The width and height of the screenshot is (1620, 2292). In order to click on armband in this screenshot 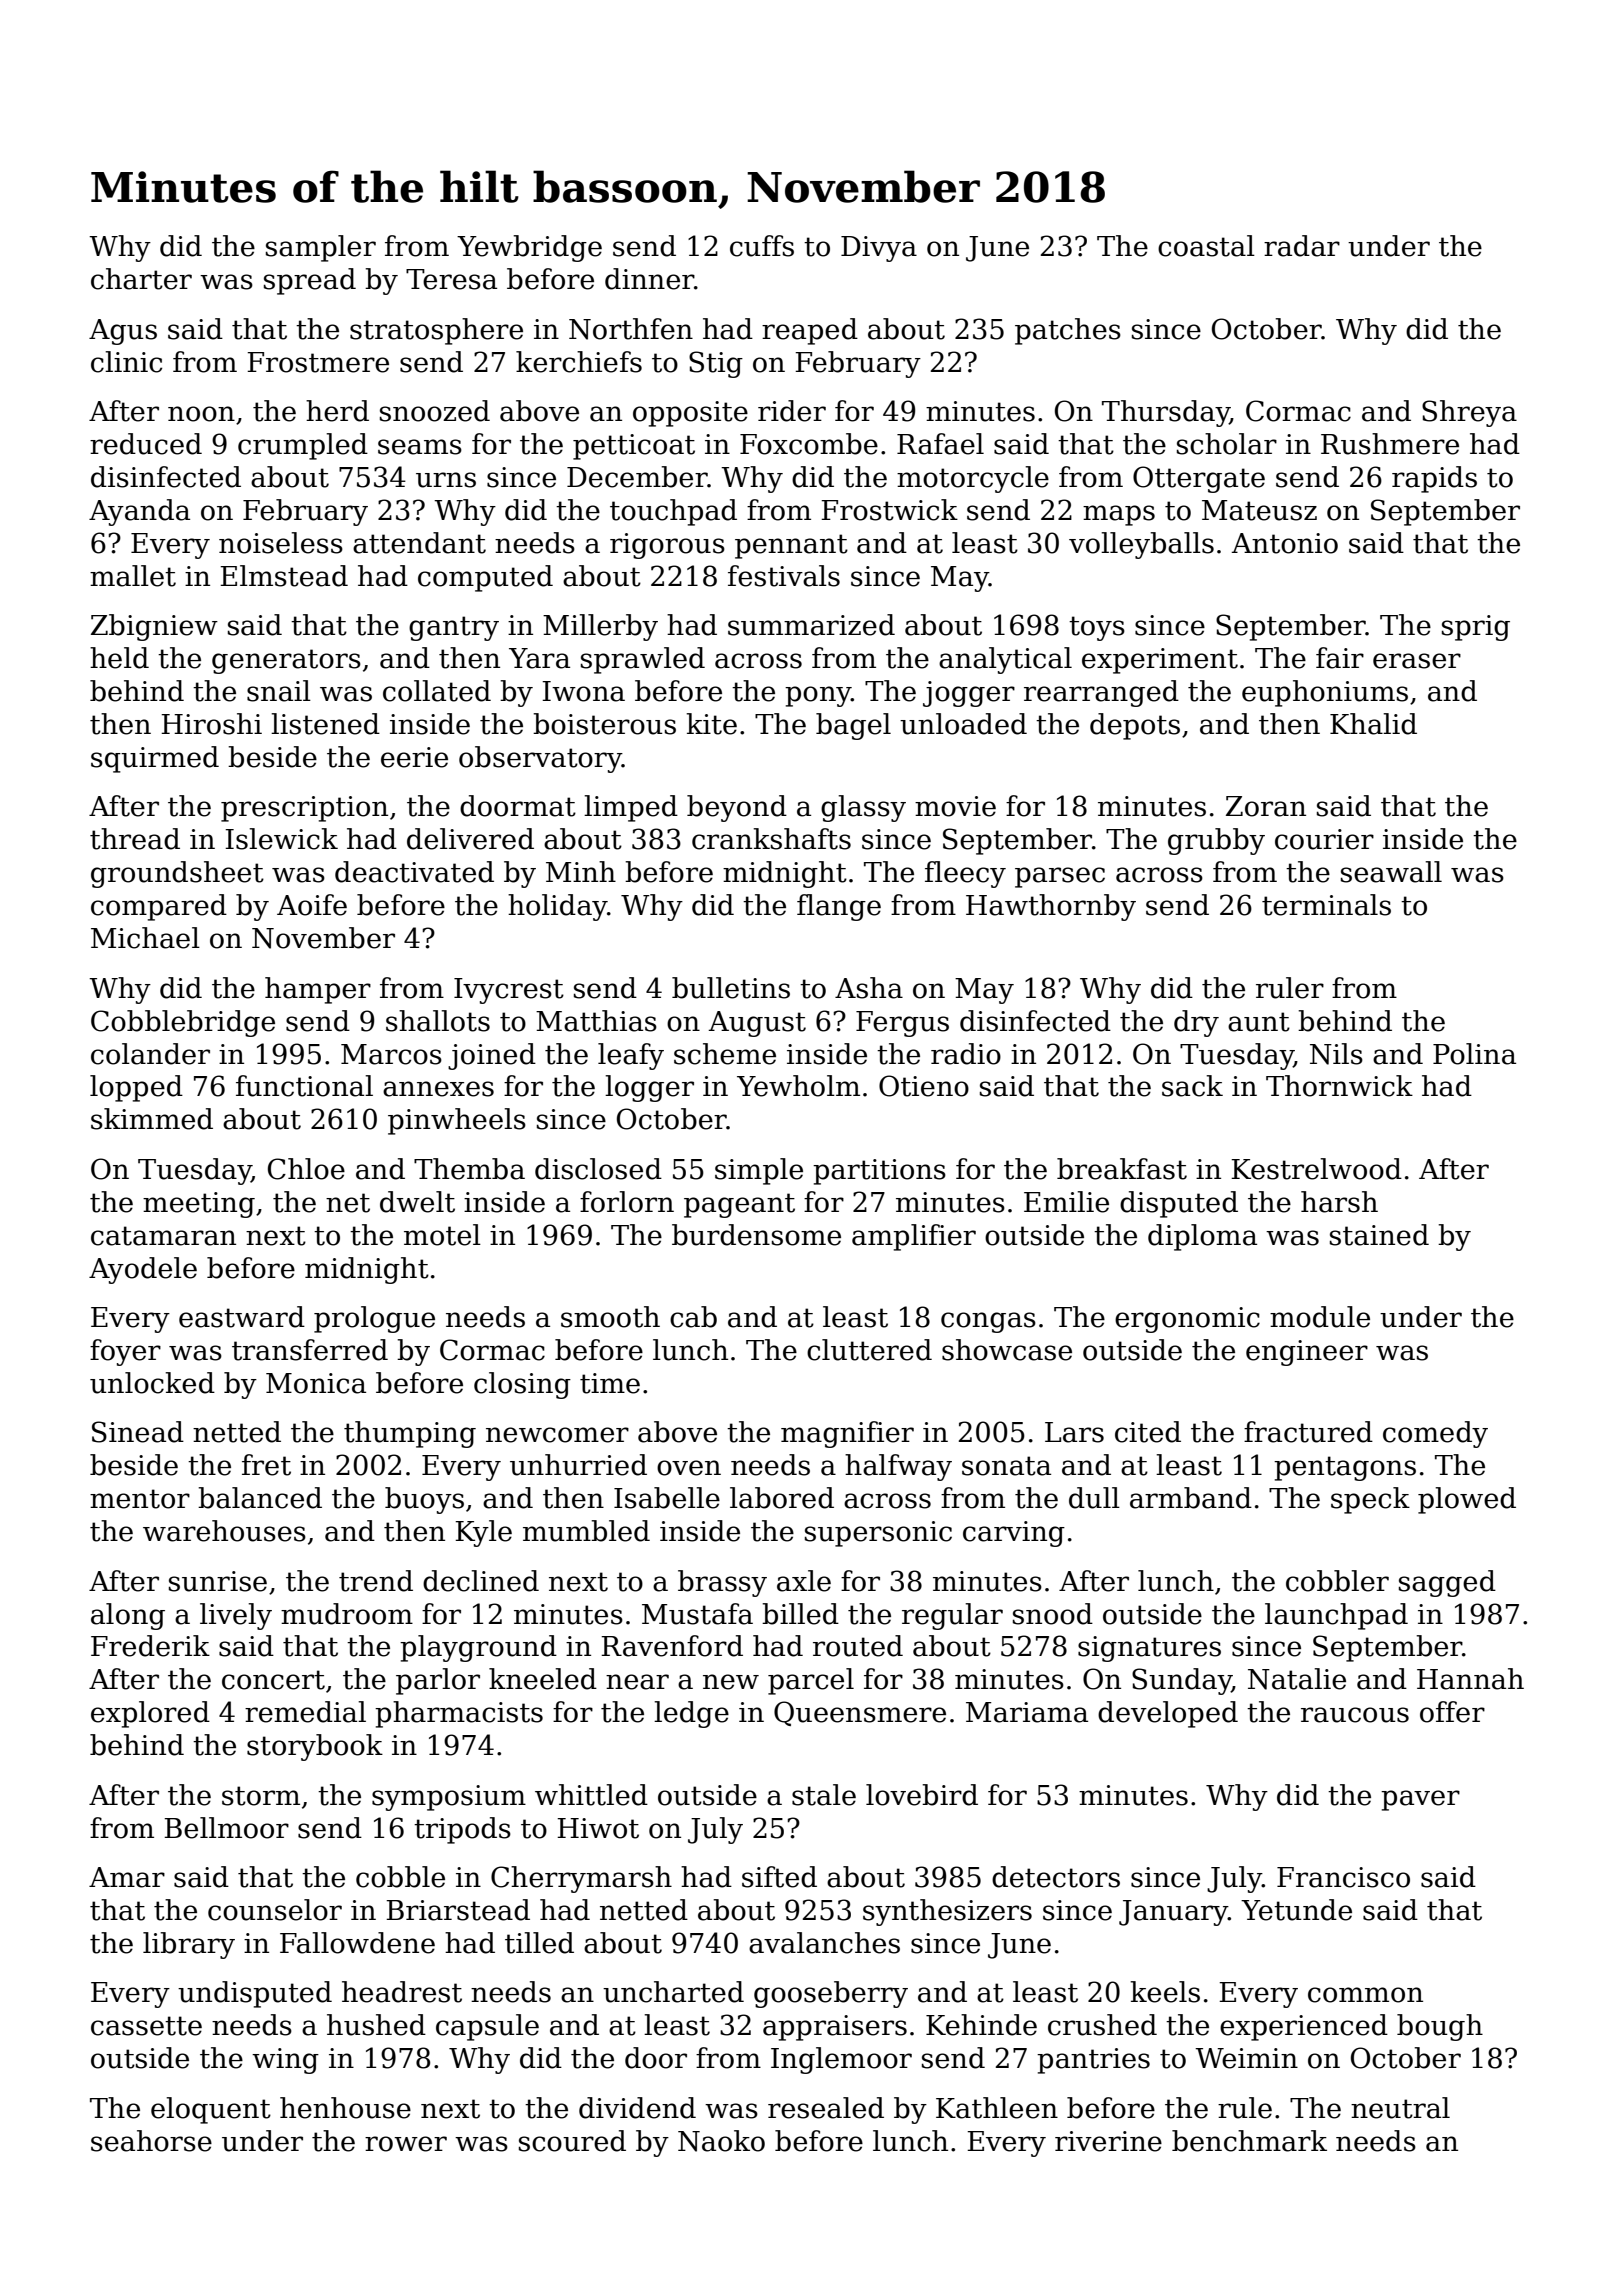, I will do `click(1191, 1498)`.
